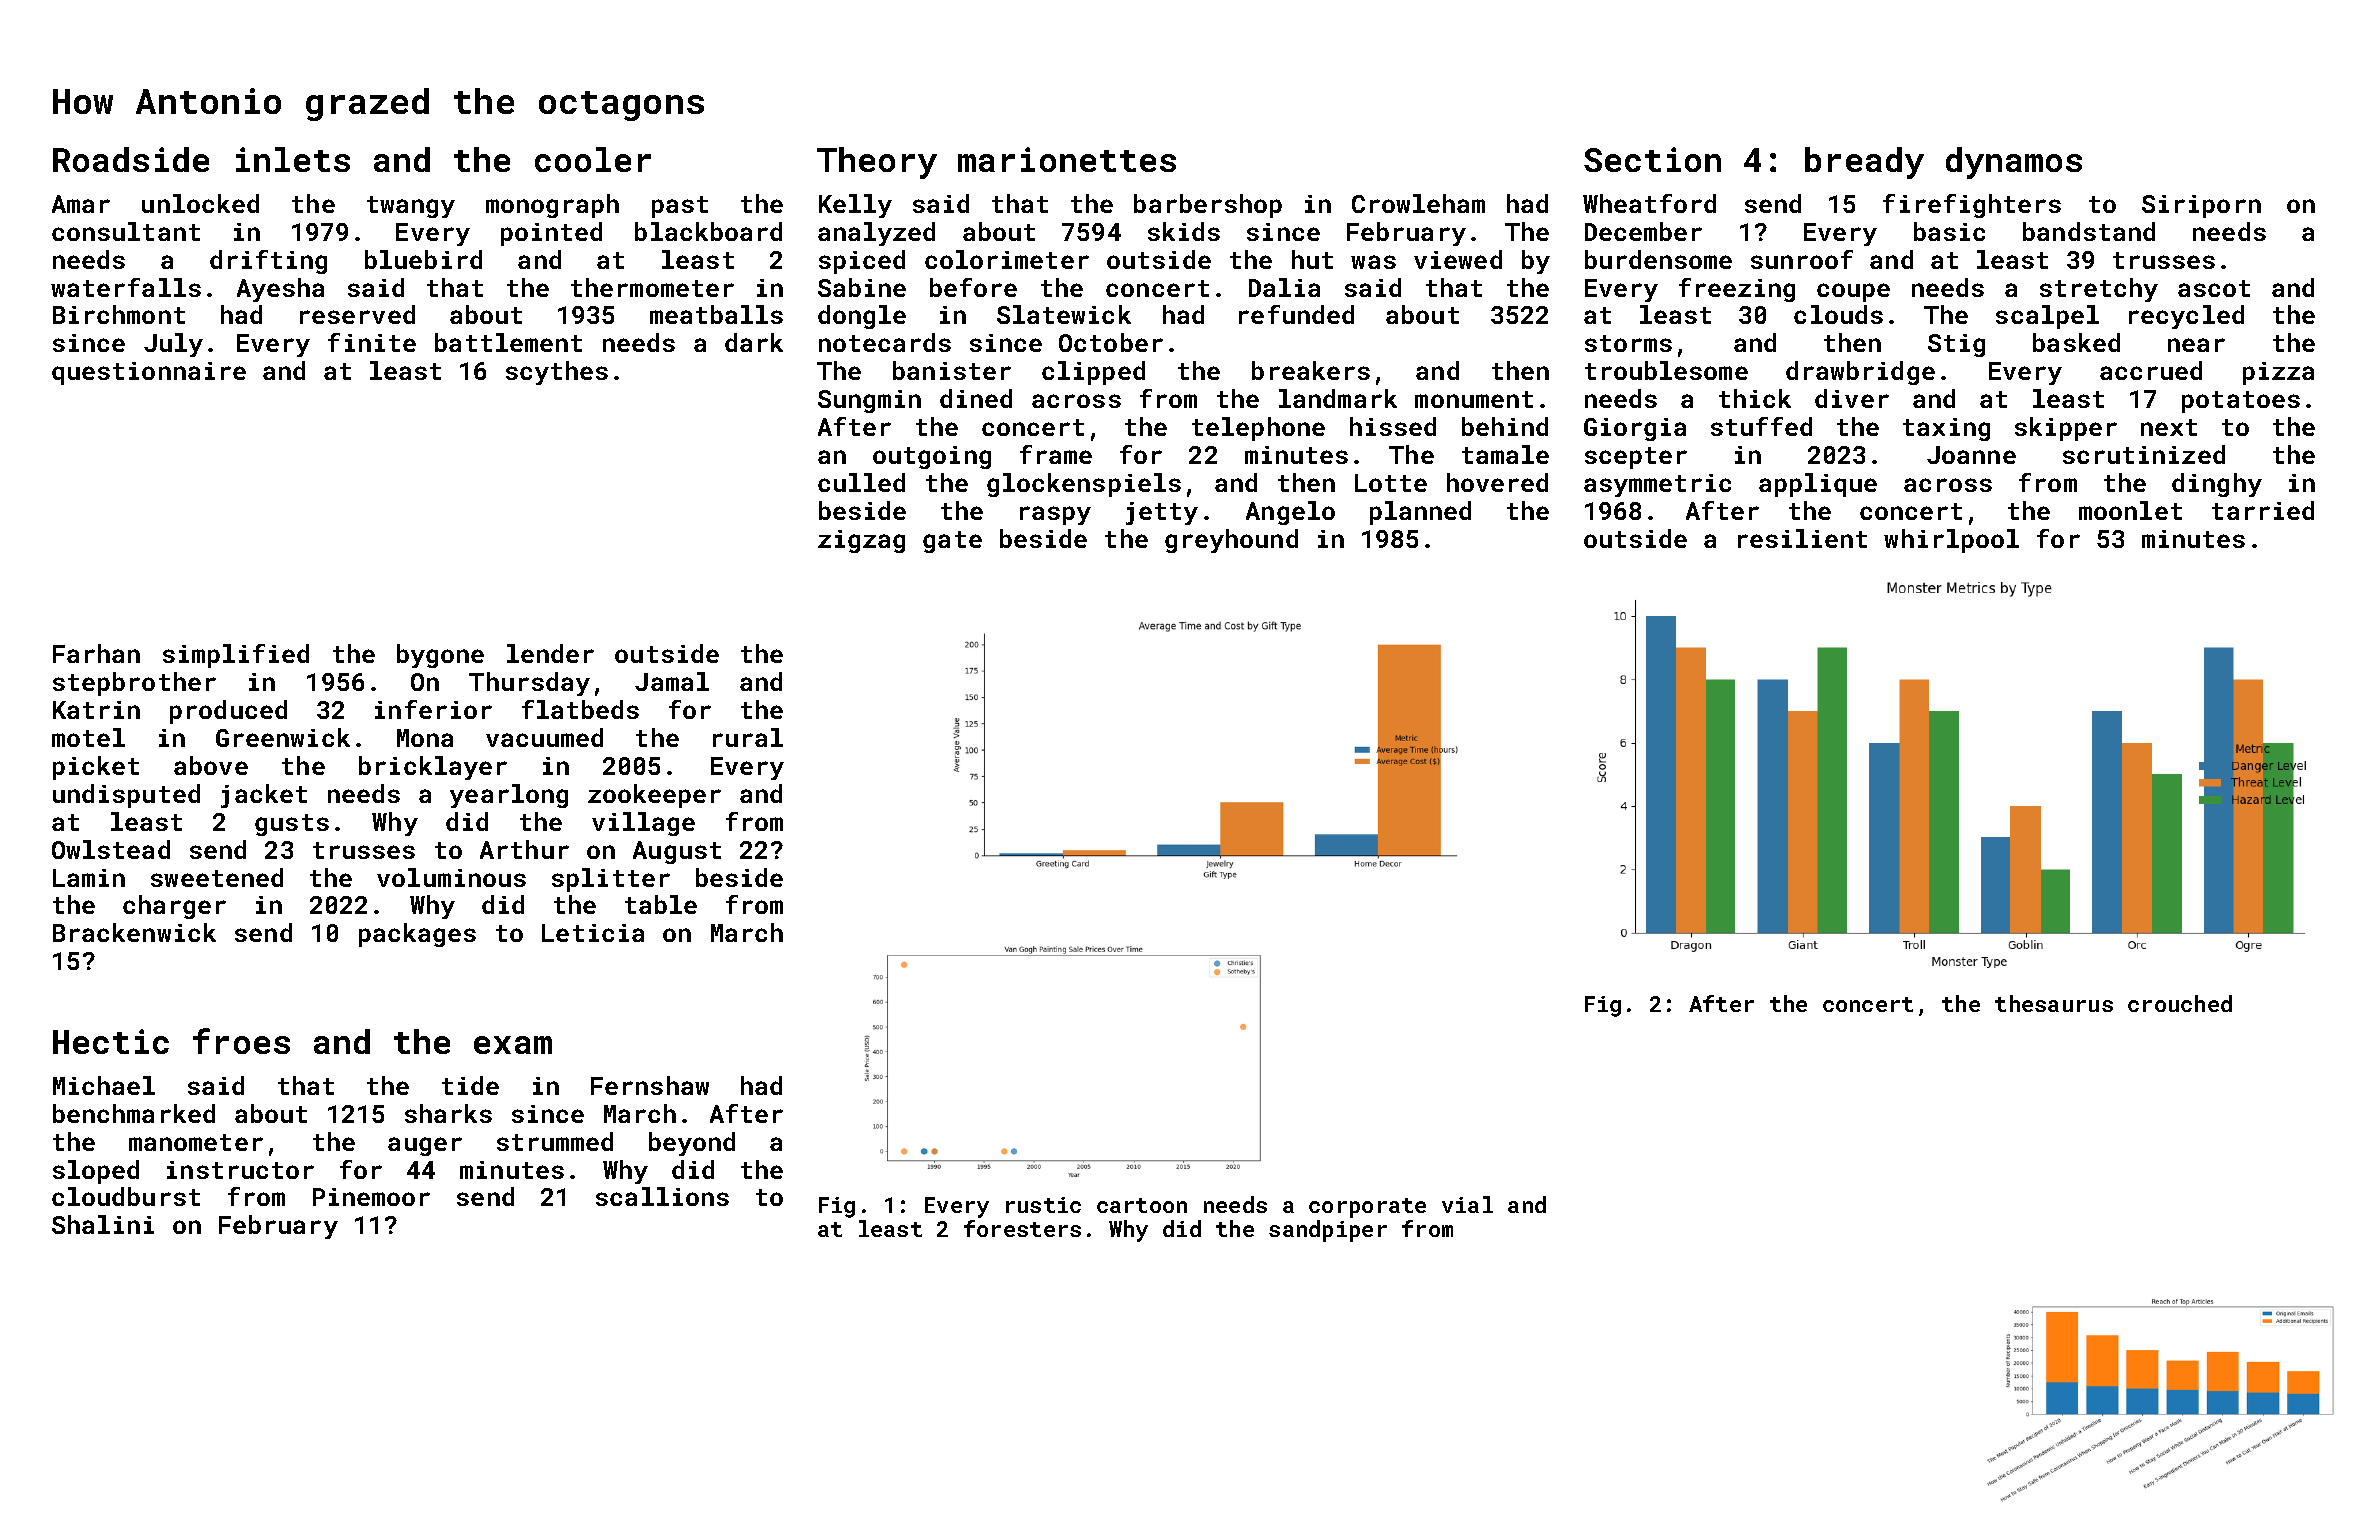 The width and height of the document is (2368, 1532). Describe the element at coordinates (371, 1197) in the document. I see `Pinemoor` at that location.
